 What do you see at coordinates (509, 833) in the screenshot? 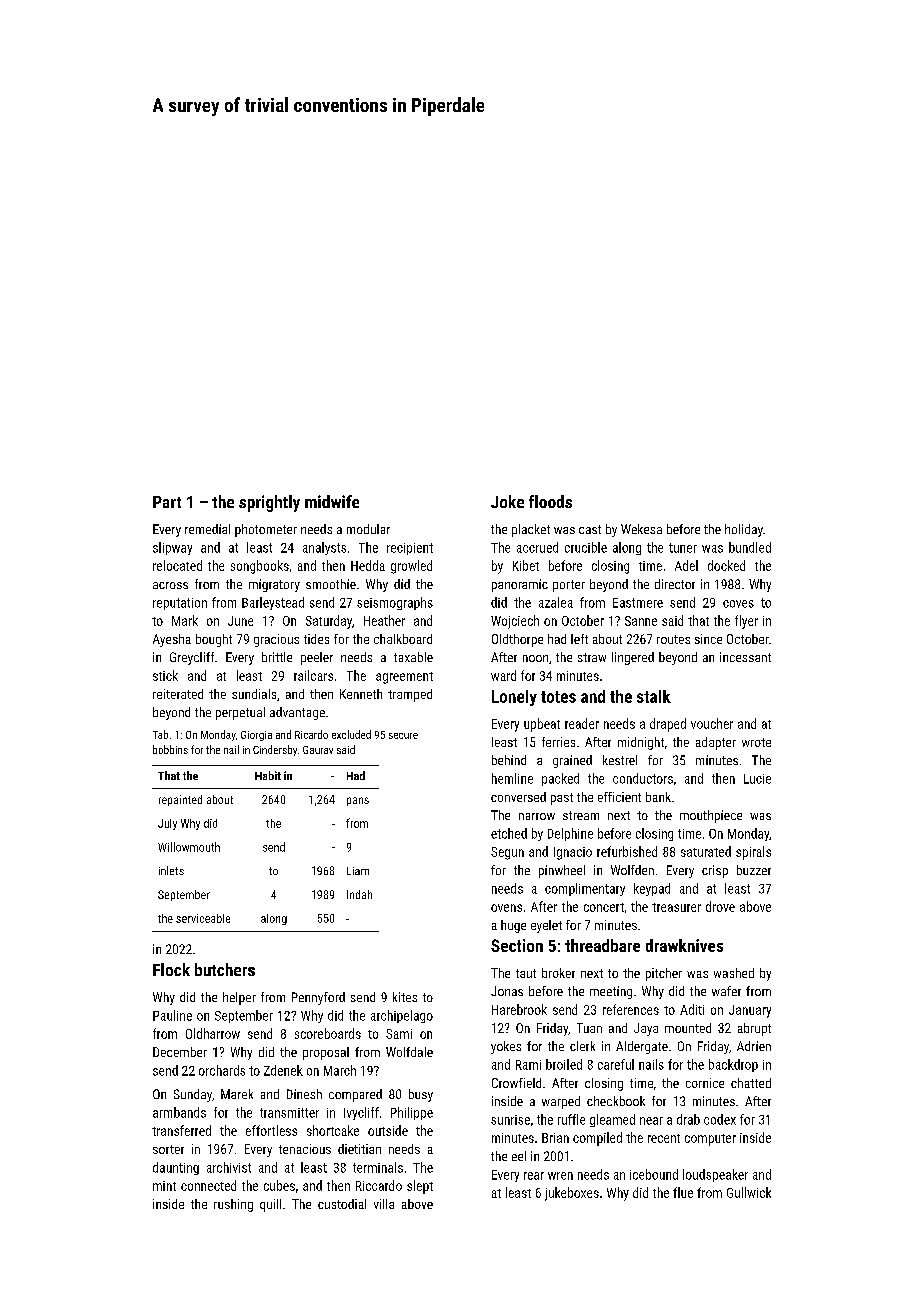
I see `etched` at bounding box center [509, 833].
